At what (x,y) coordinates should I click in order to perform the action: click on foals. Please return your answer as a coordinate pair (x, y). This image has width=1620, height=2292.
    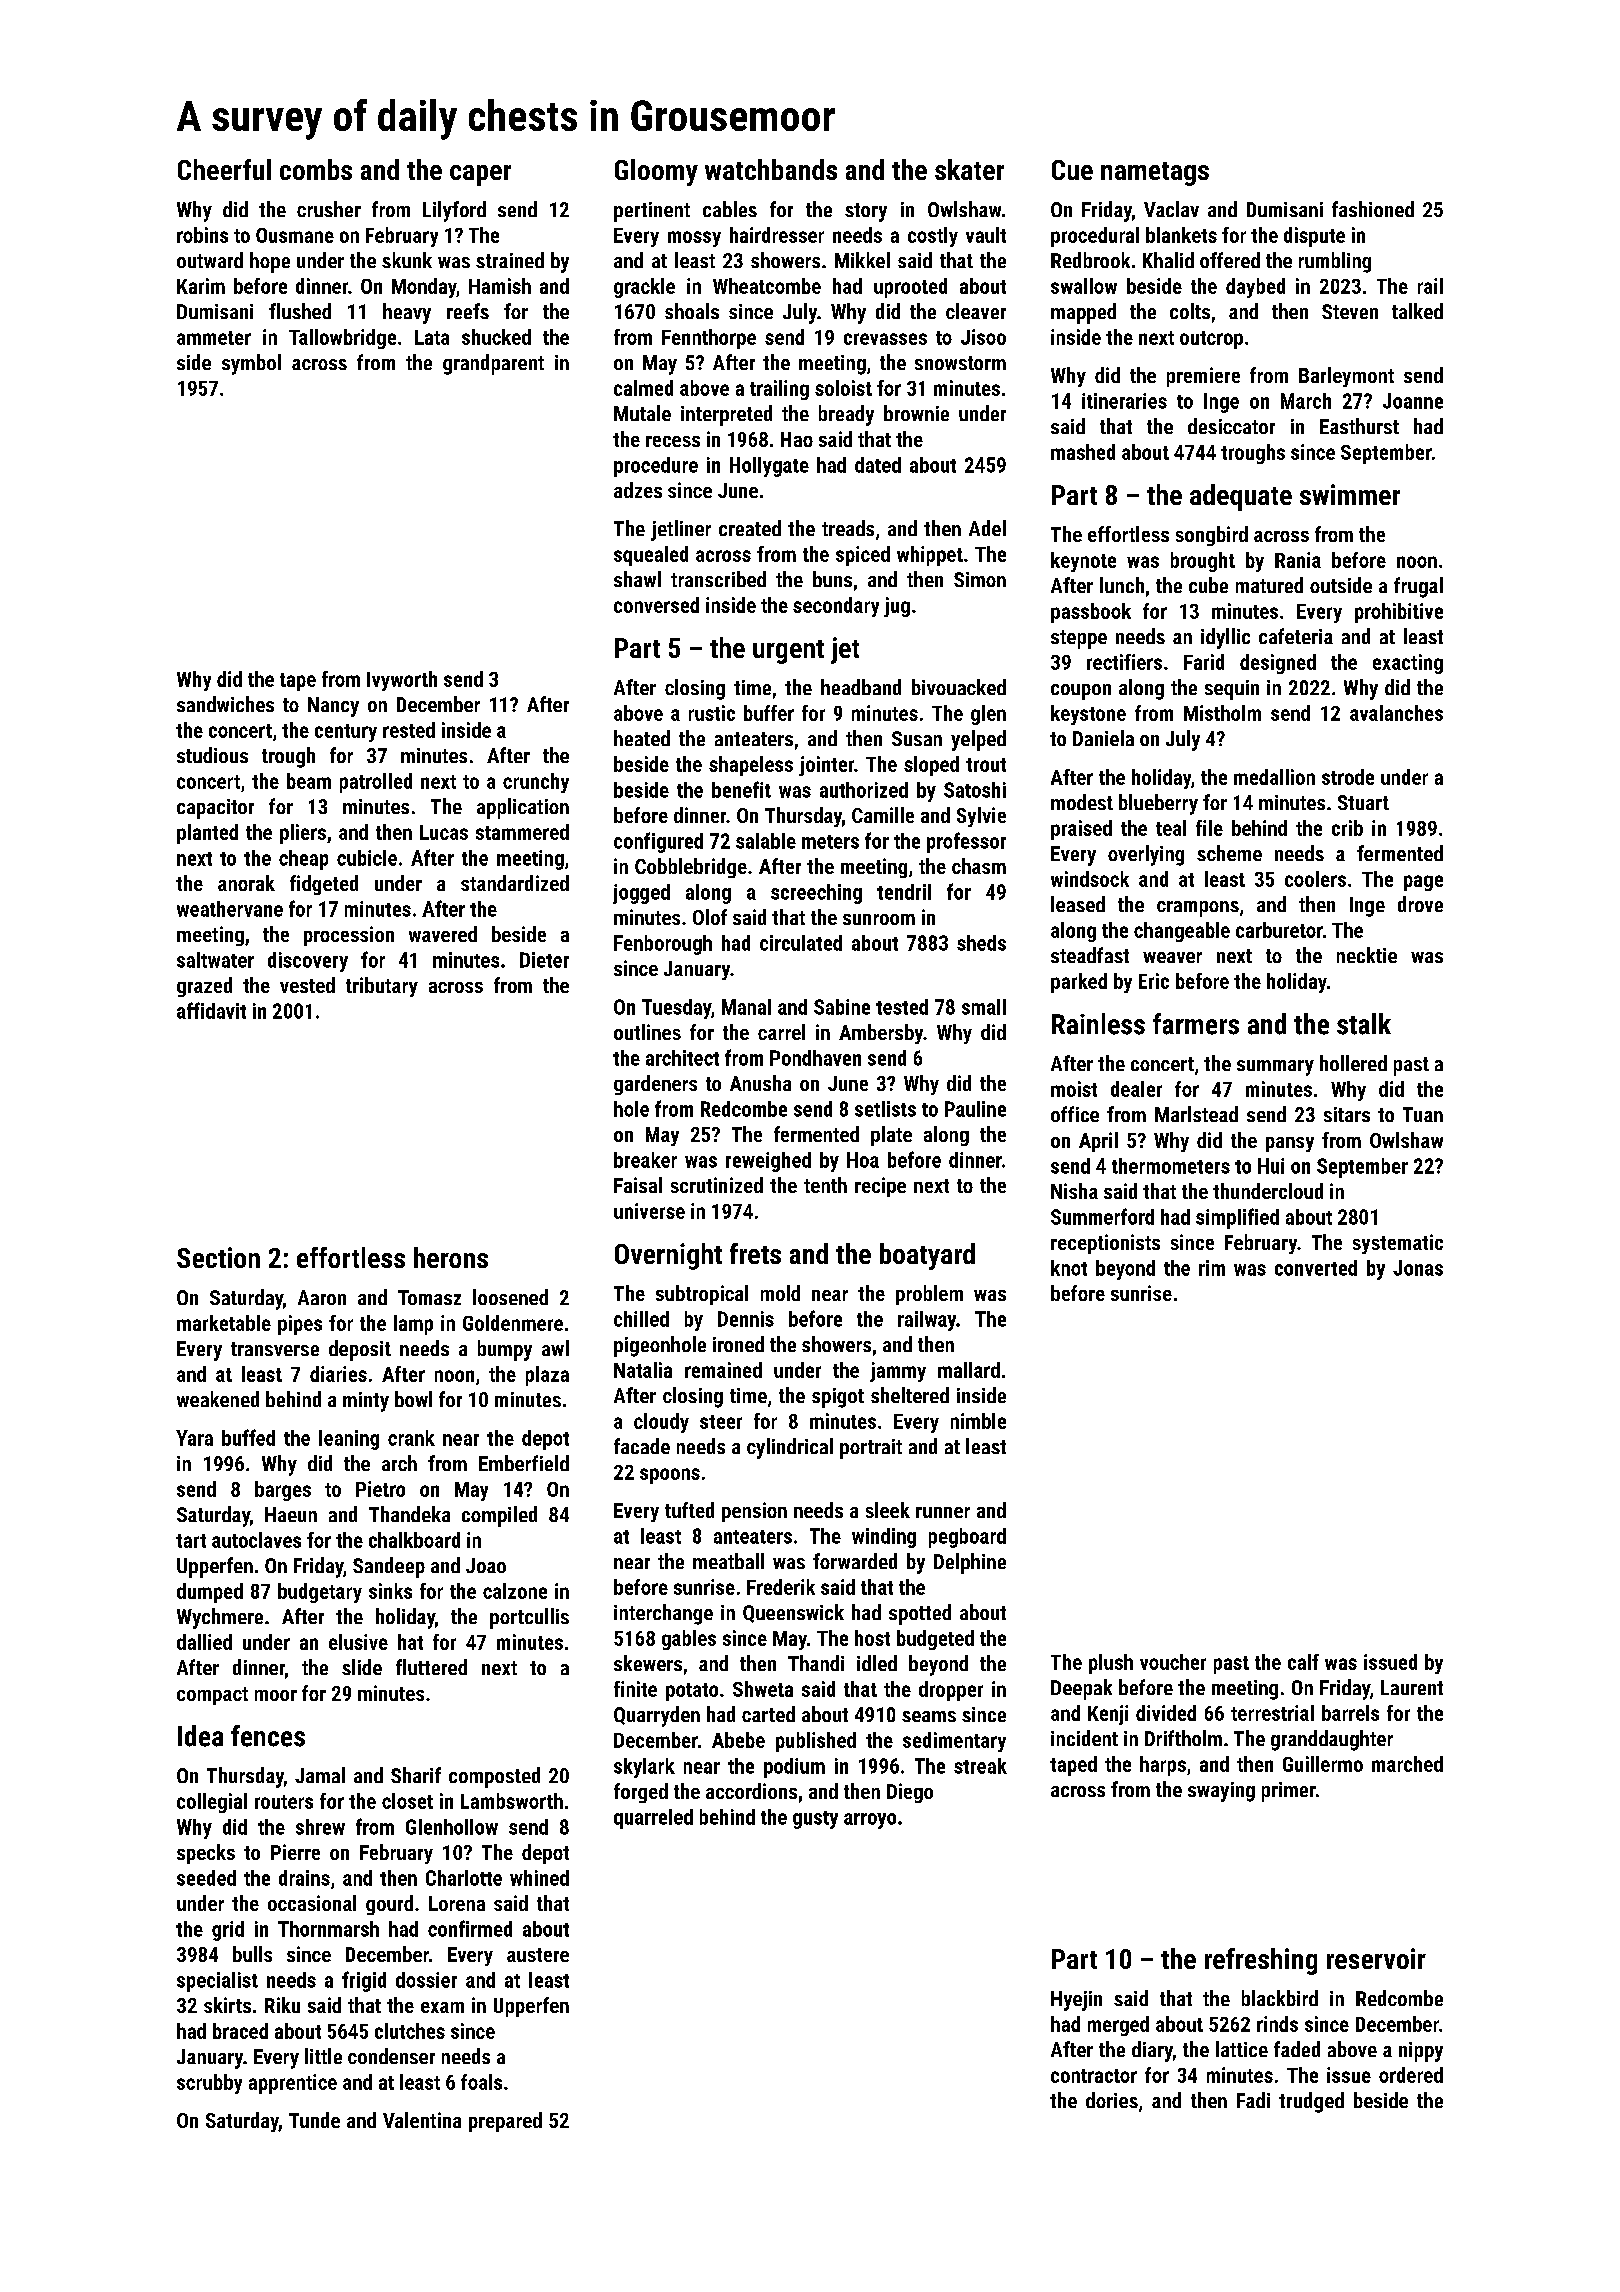
    Looking at the image, I should click on (481, 2082).
